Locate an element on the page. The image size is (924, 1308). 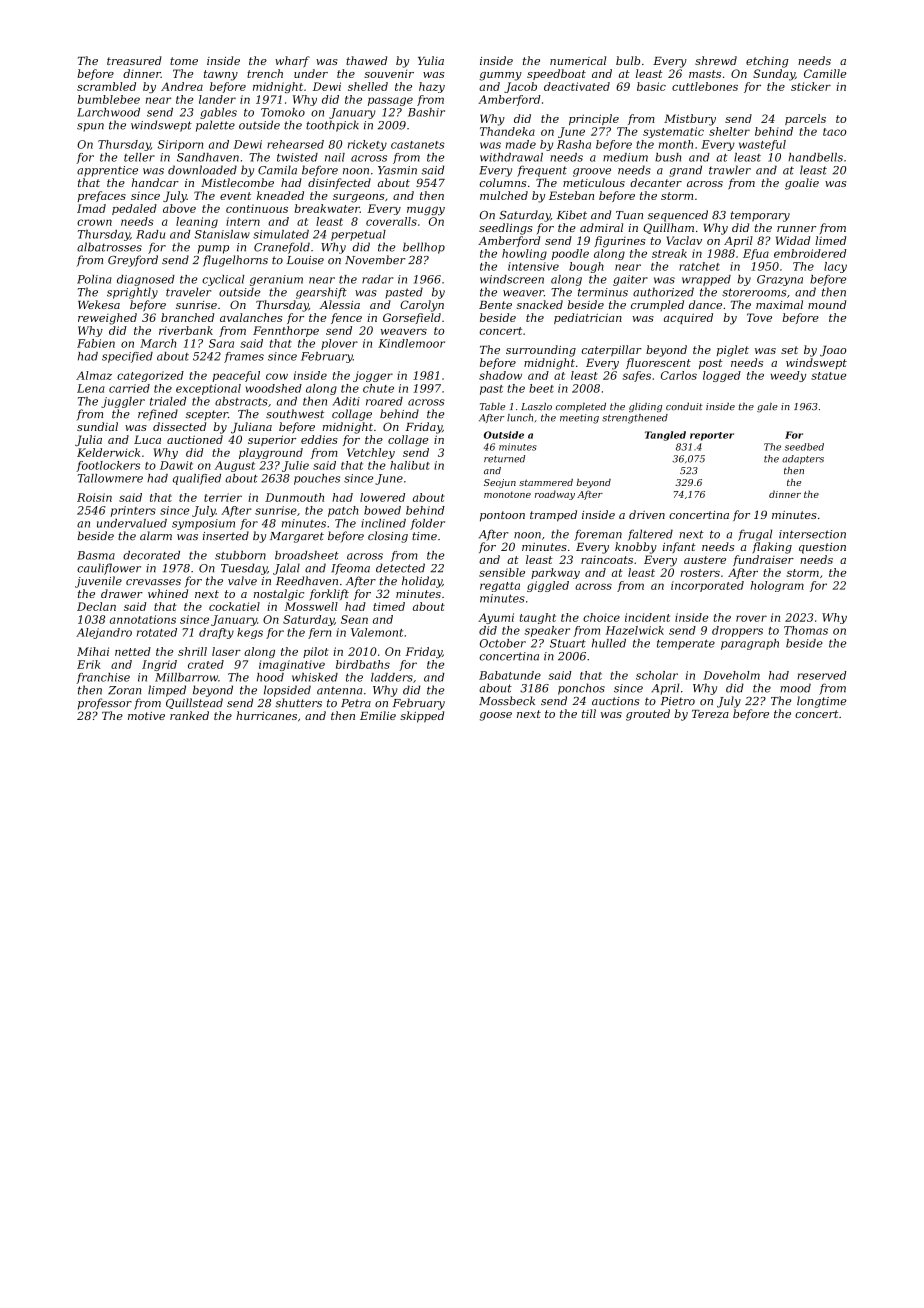
rotated is located at coordinates (157, 632).
